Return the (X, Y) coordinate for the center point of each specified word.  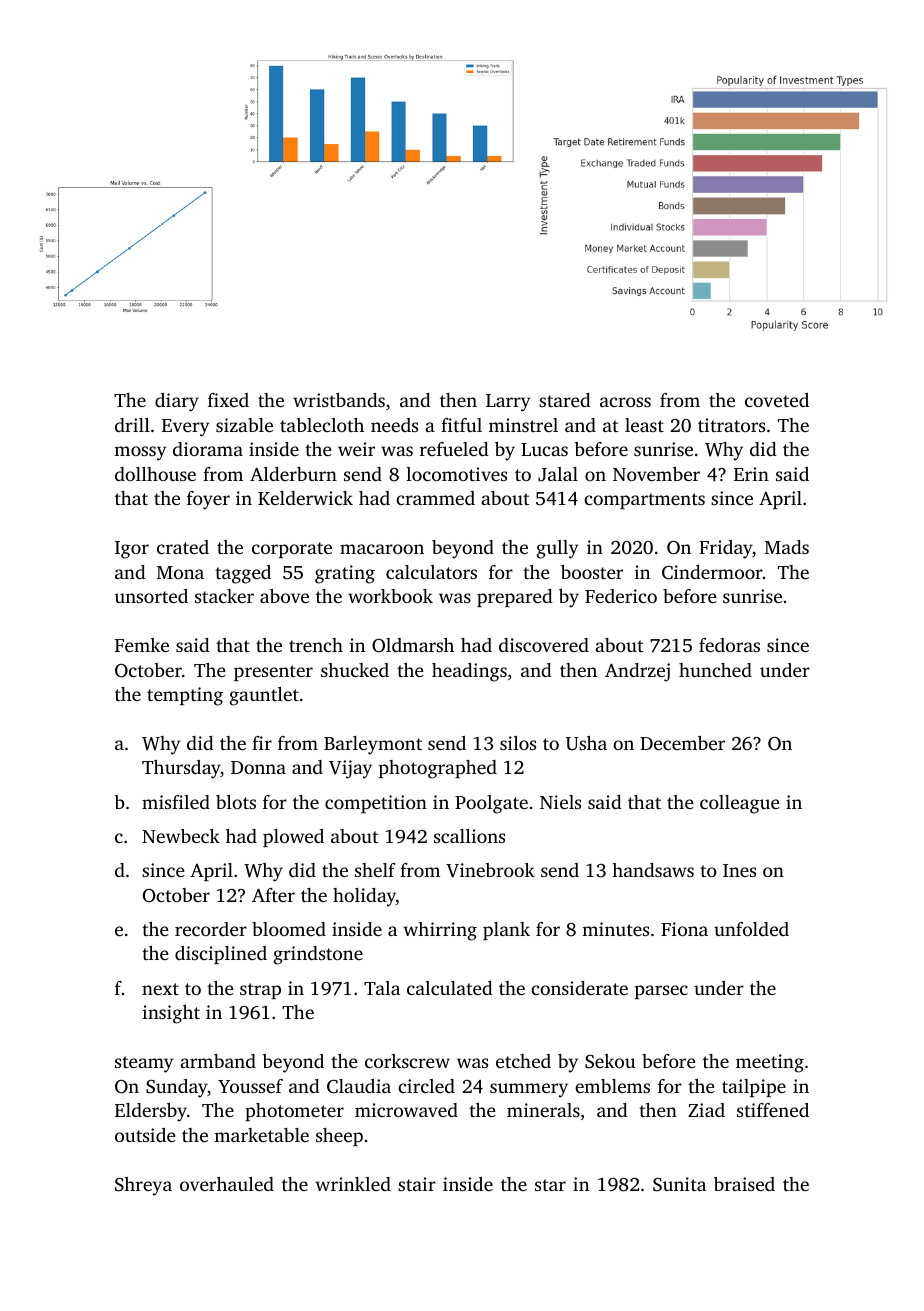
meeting (770, 1063)
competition (376, 804)
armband (218, 1061)
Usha (586, 743)
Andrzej (637, 672)
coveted (777, 400)
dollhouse (155, 474)
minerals (543, 1110)
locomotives (456, 474)
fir (262, 743)
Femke (142, 645)
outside (145, 1135)
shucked (355, 670)
